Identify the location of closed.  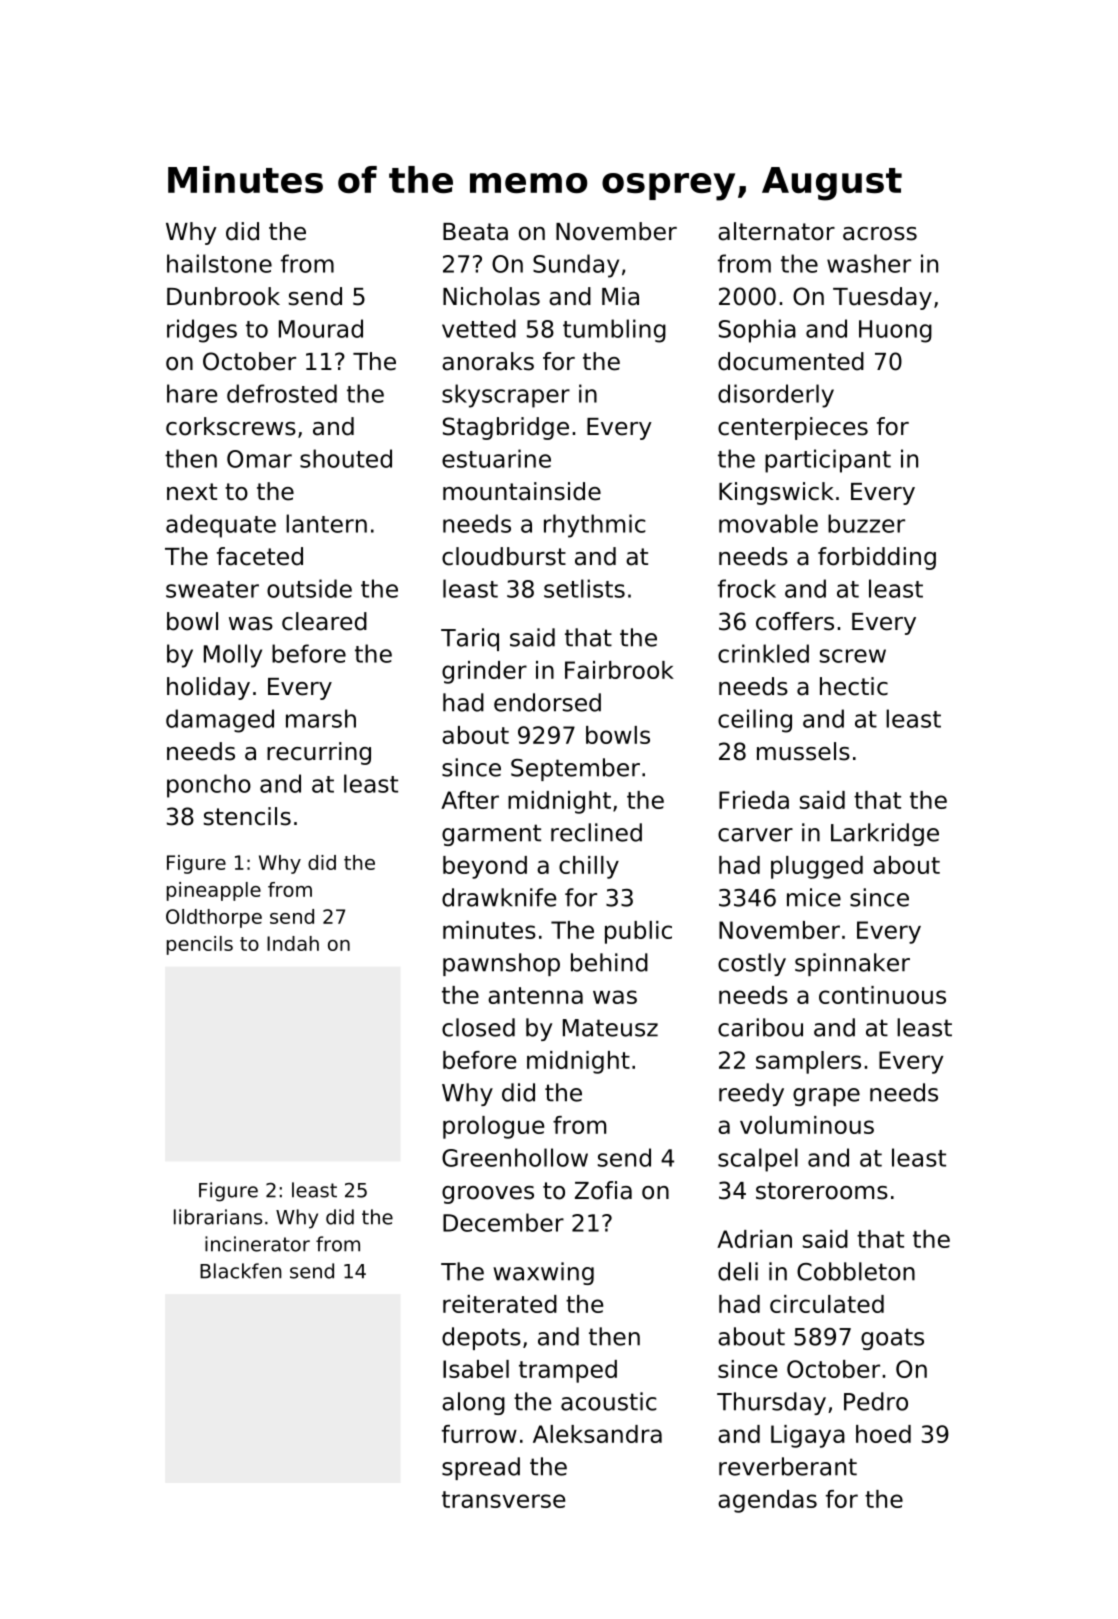
(478, 1027).
